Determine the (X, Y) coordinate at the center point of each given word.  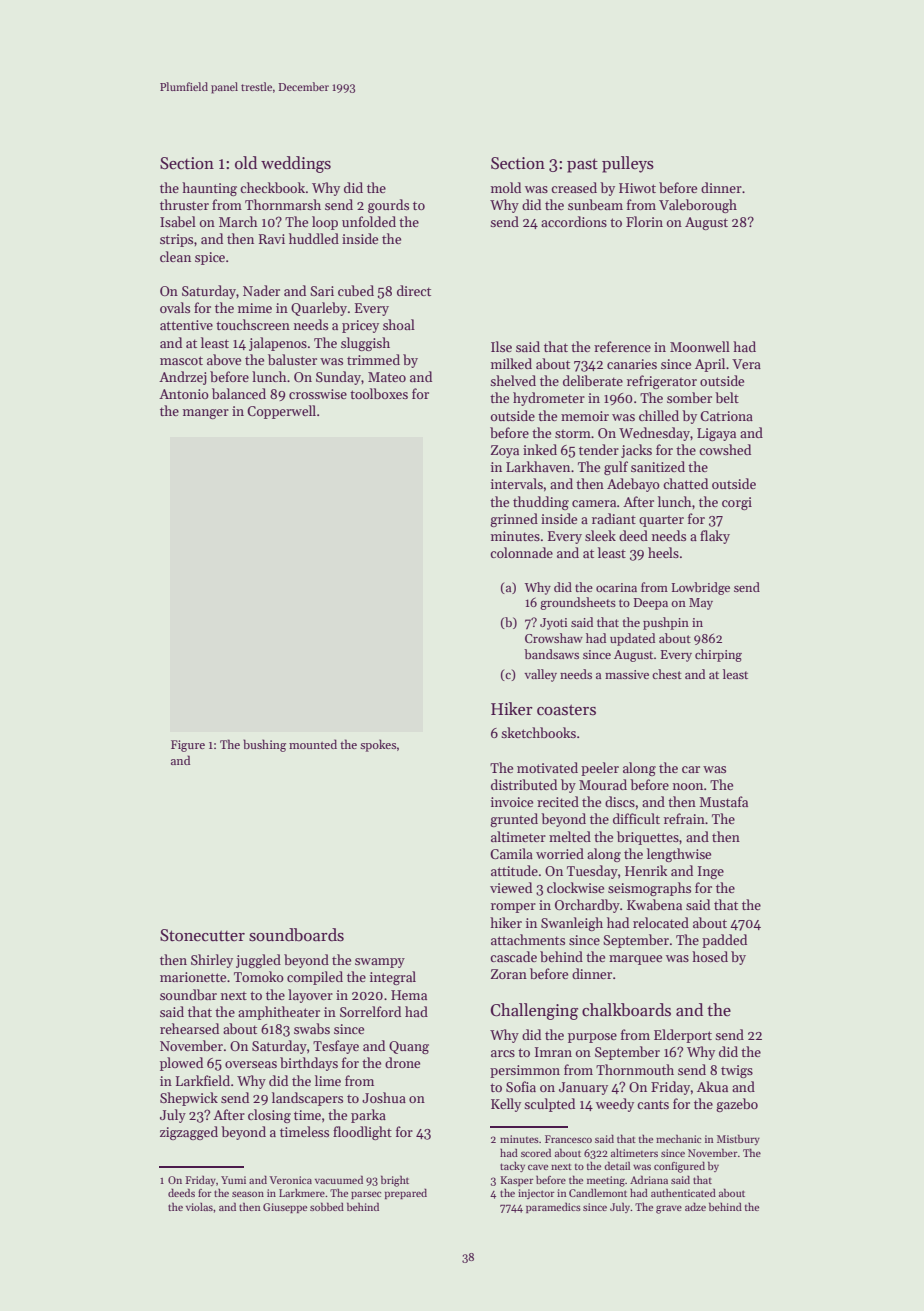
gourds (388, 206)
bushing (264, 745)
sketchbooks (538, 732)
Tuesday (592, 872)
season (248, 1194)
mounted (313, 744)
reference (622, 346)
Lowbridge (700, 588)
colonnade (521, 552)
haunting (209, 189)
